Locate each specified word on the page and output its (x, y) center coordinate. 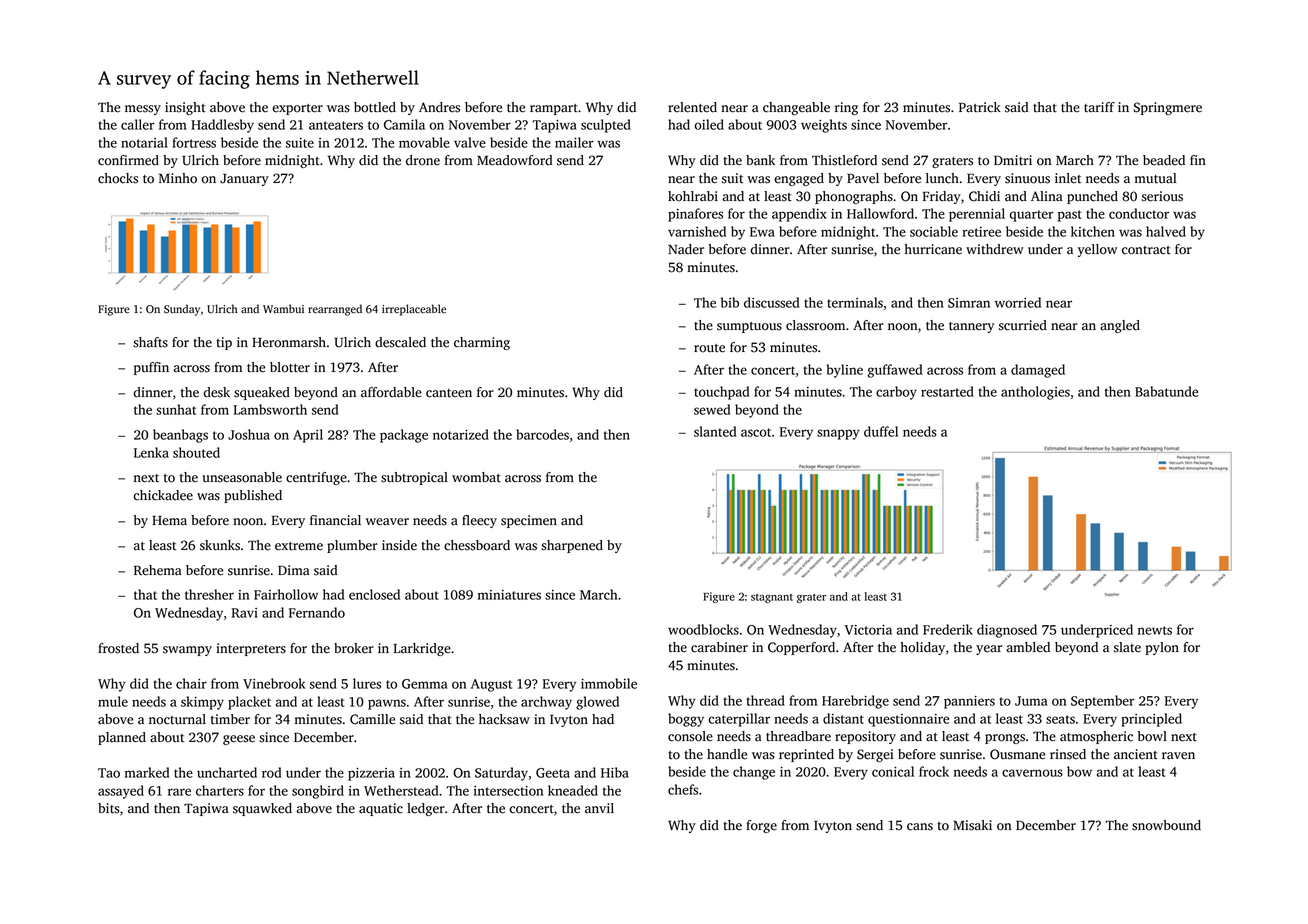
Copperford (801, 648)
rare (179, 792)
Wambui (283, 308)
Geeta (553, 773)
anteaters (336, 125)
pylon (1162, 648)
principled (1151, 720)
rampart (554, 109)
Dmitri (1013, 160)
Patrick (980, 107)
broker (354, 648)
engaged (799, 179)
